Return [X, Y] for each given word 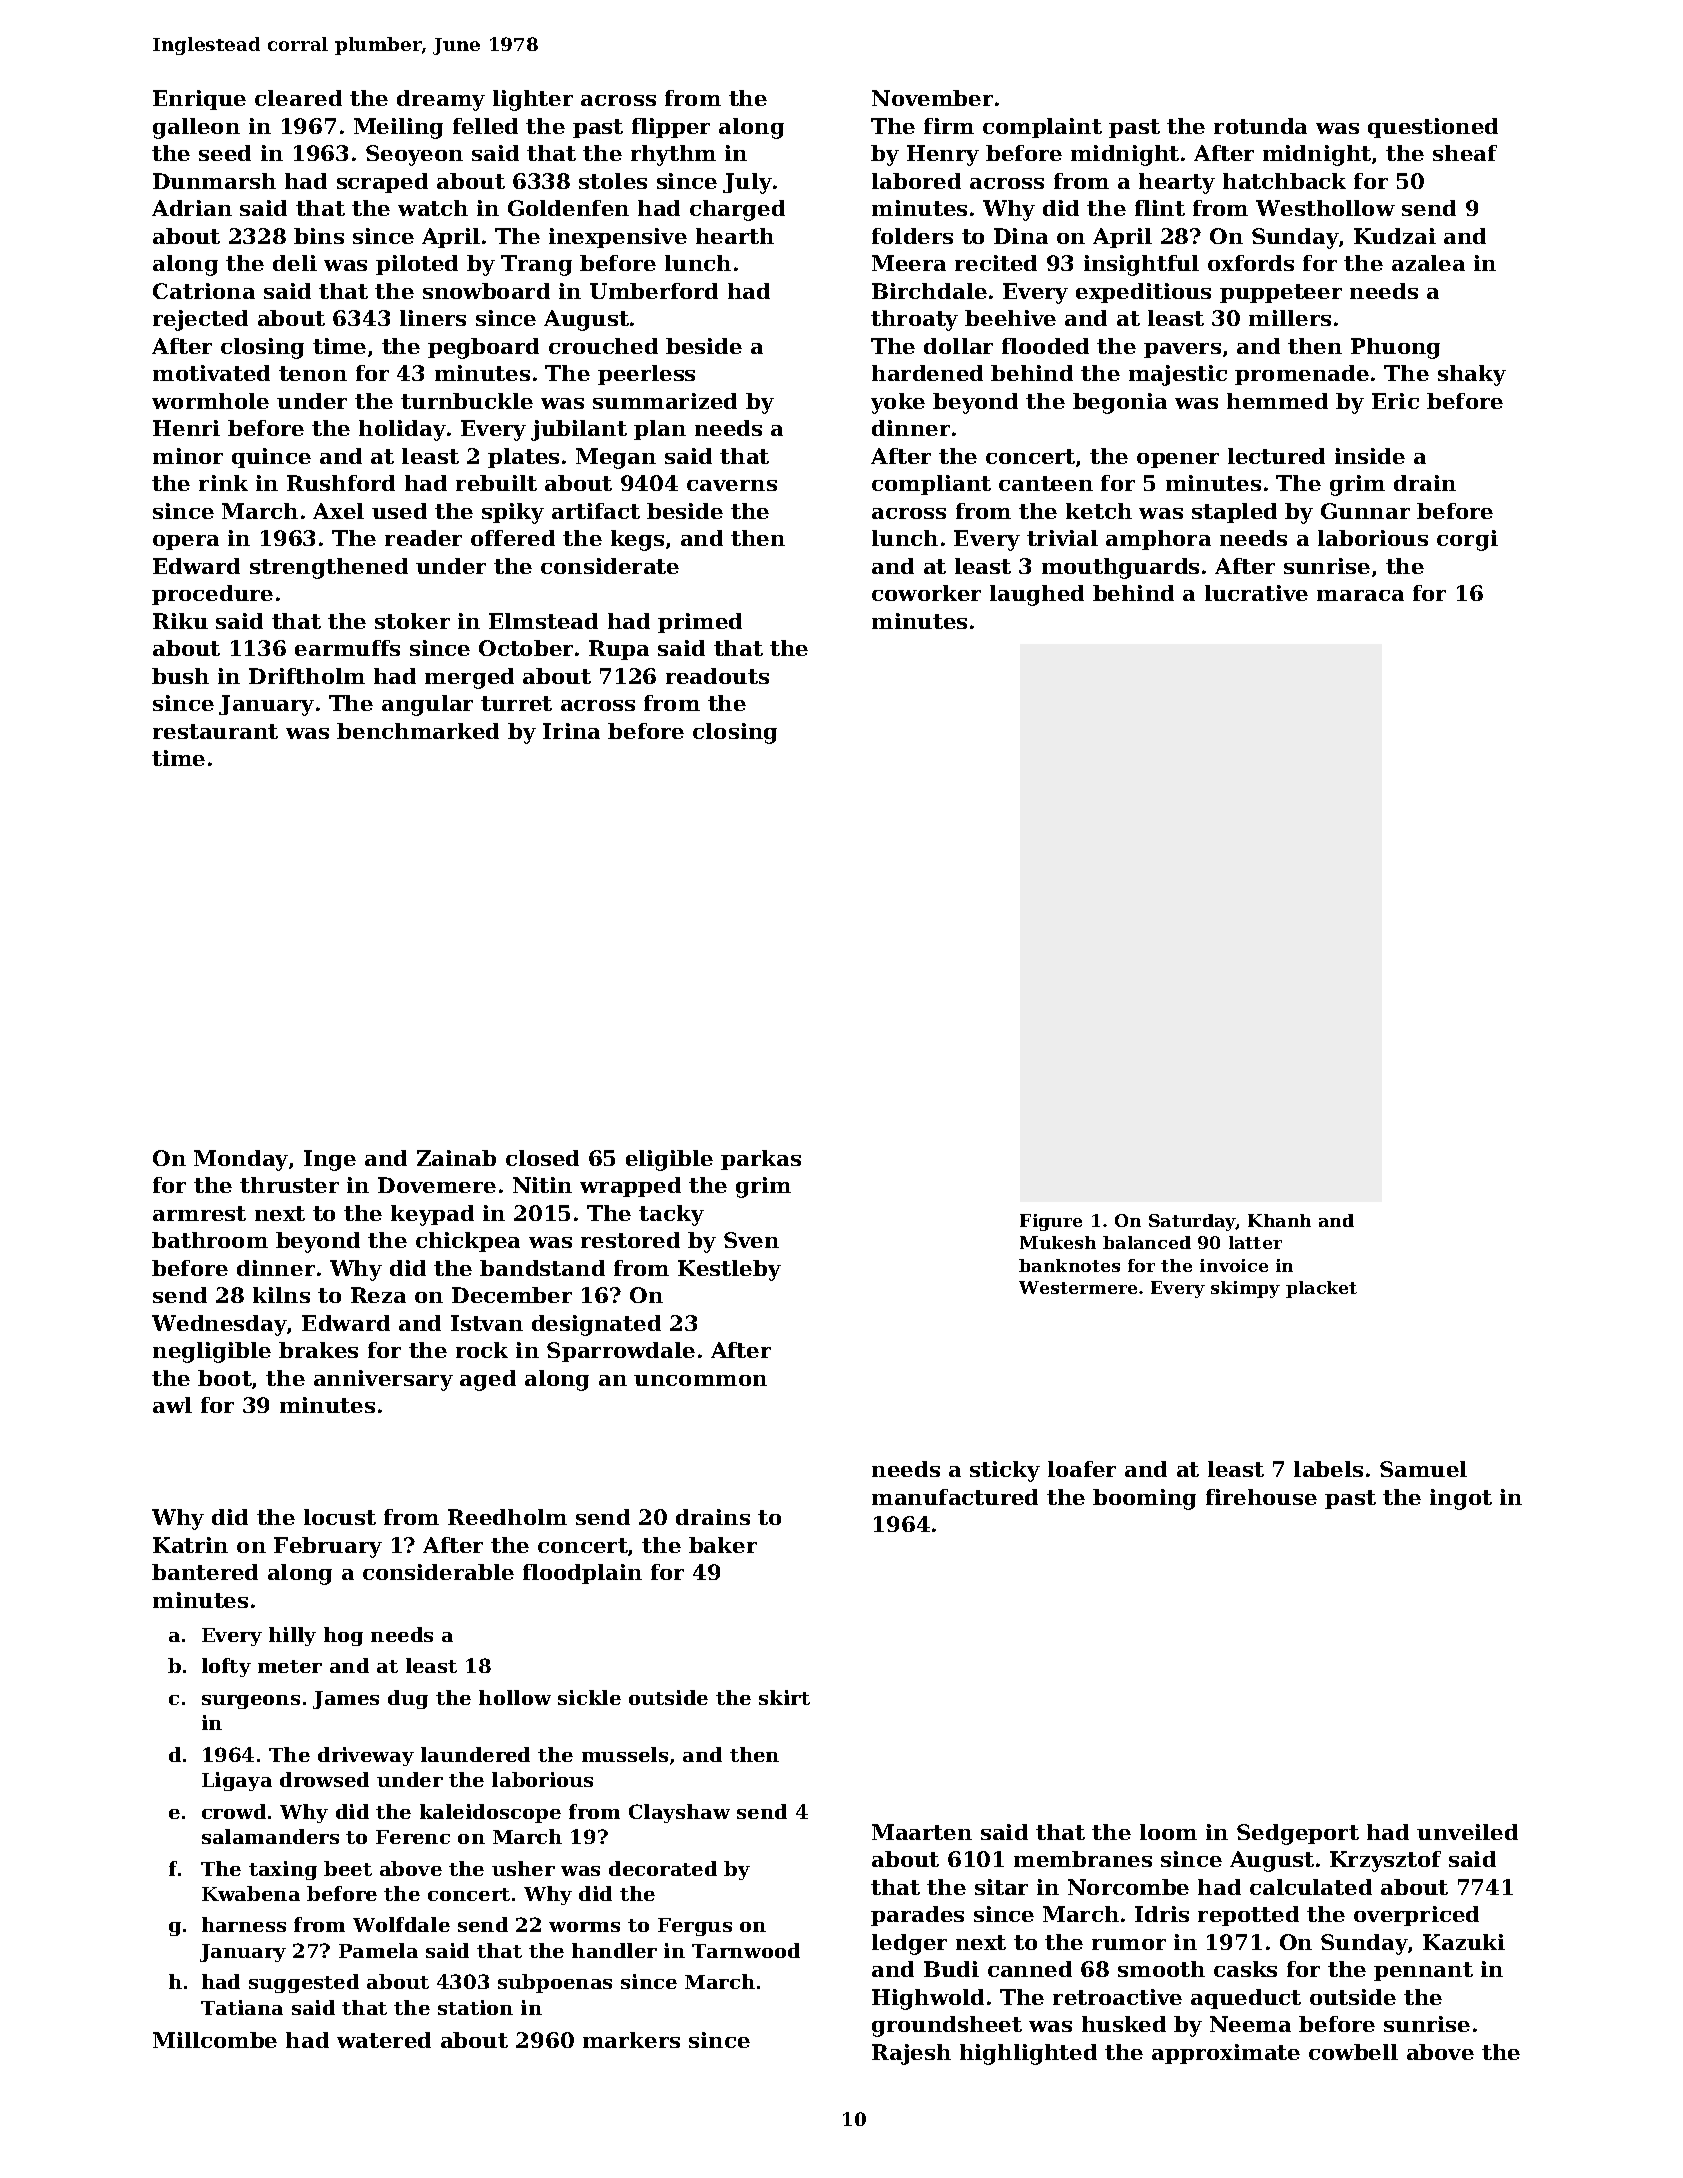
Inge [330, 1160]
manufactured [955, 1497]
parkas [761, 1160]
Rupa [619, 650]
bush [180, 676]
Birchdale [929, 291]
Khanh [1279, 1220]
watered [384, 2040]
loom [1168, 1832]
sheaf [1465, 153]
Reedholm [507, 1517]
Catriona [204, 291]
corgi [1467, 540]
